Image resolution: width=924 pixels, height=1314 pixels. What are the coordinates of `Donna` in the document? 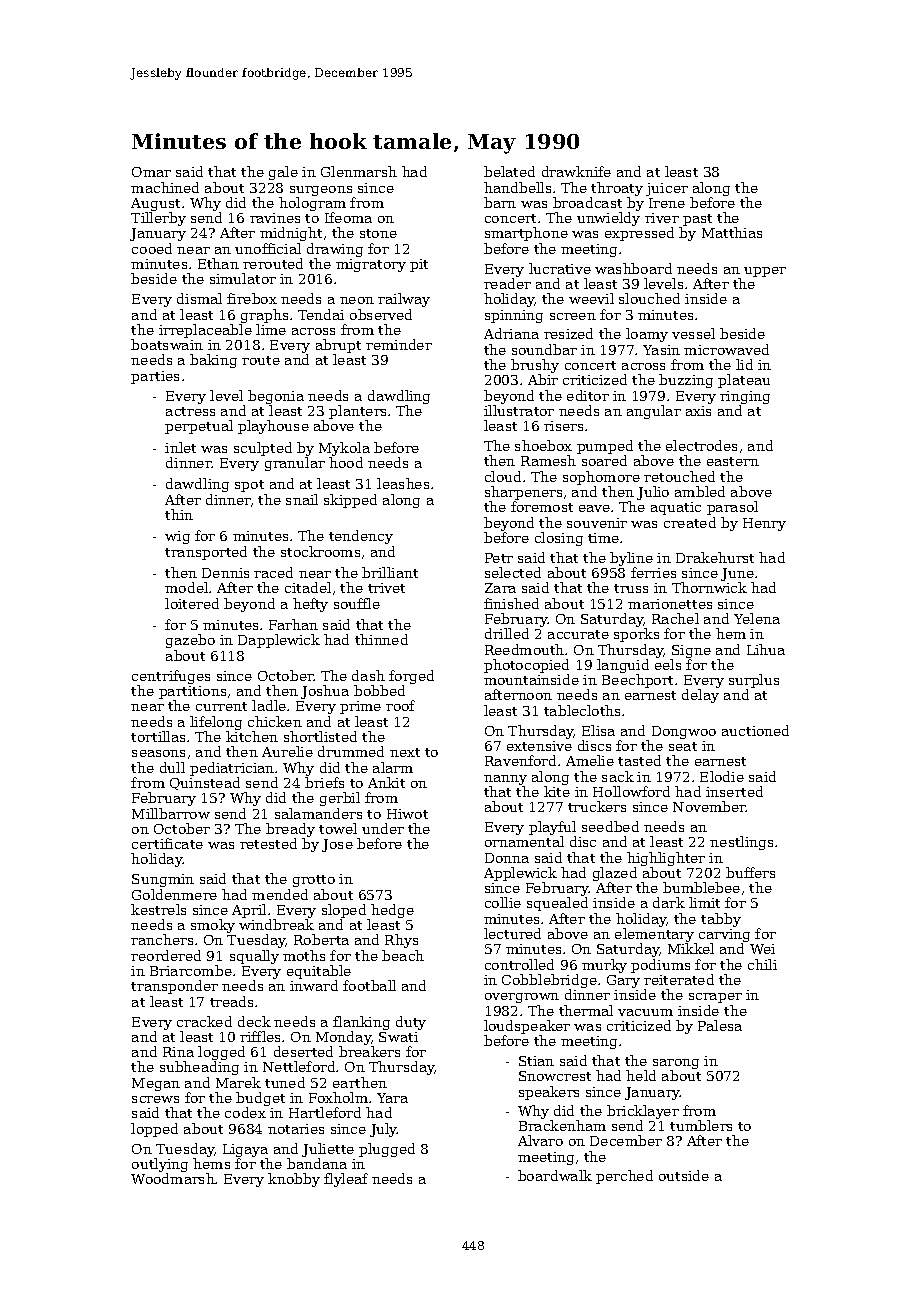 It's located at (507, 858).
